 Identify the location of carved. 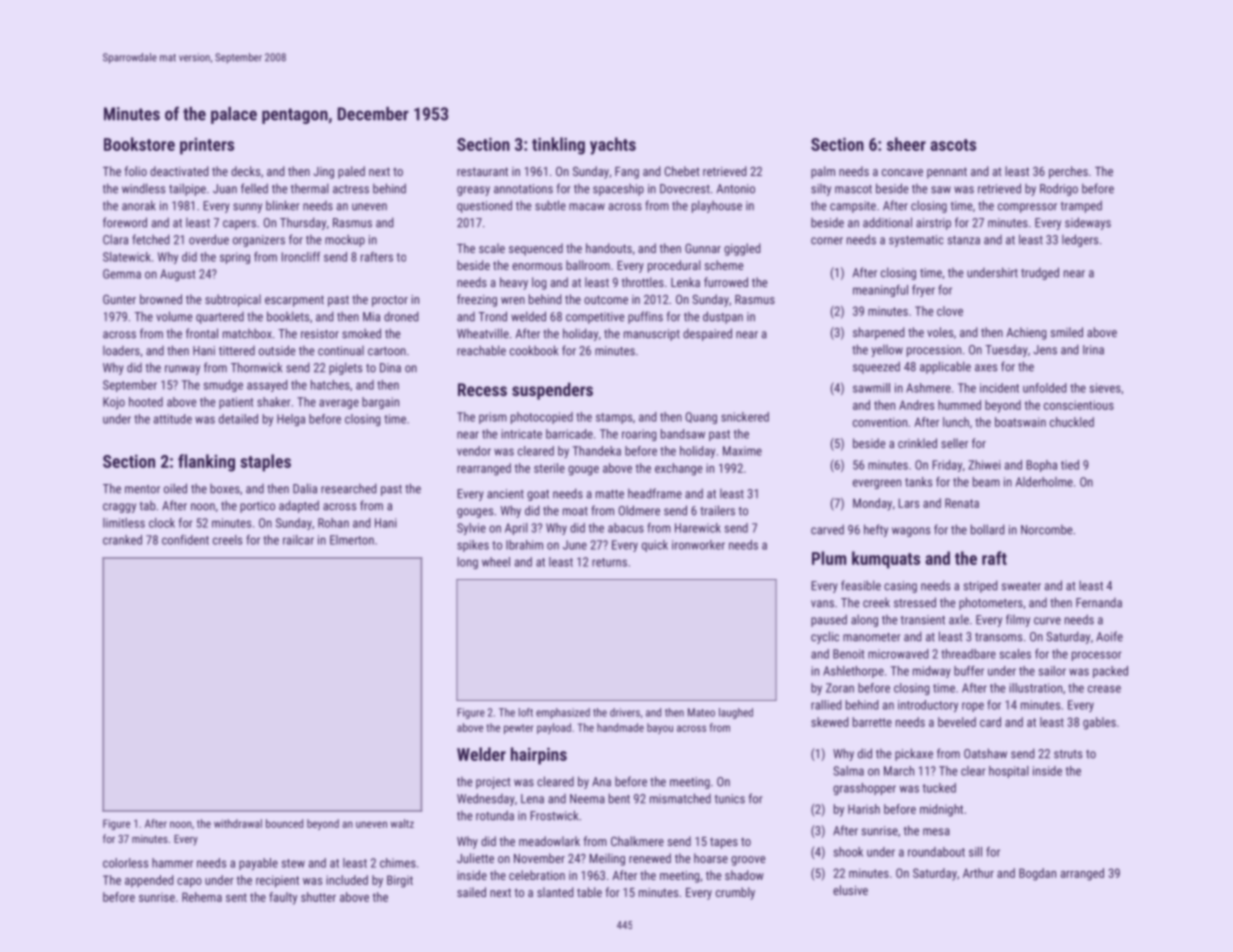
(827, 529).
